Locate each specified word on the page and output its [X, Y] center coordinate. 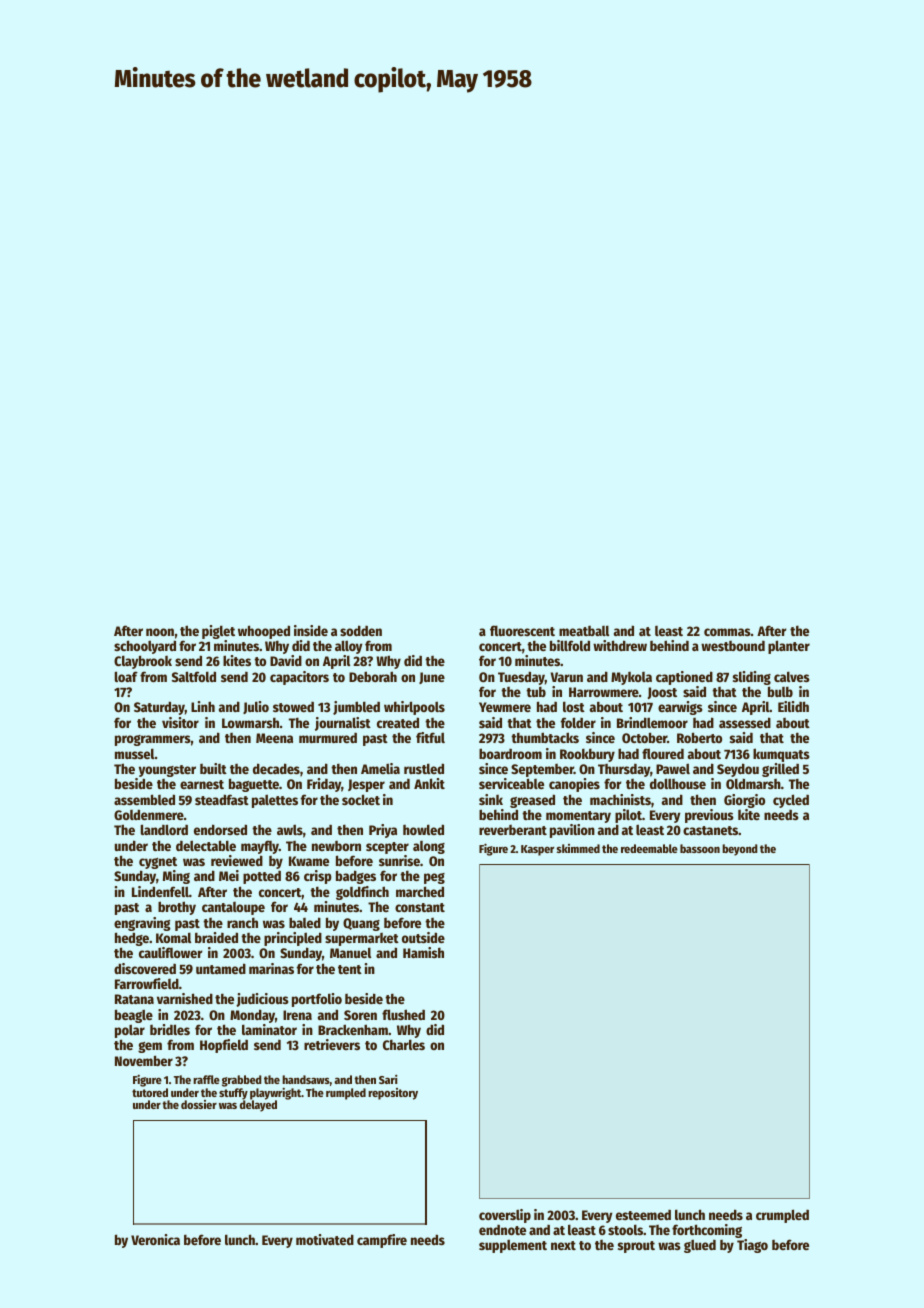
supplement [513, 1246]
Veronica [155, 1239]
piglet [218, 632]
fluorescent [522, 630]
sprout [636, 1247]
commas [727, 632]
